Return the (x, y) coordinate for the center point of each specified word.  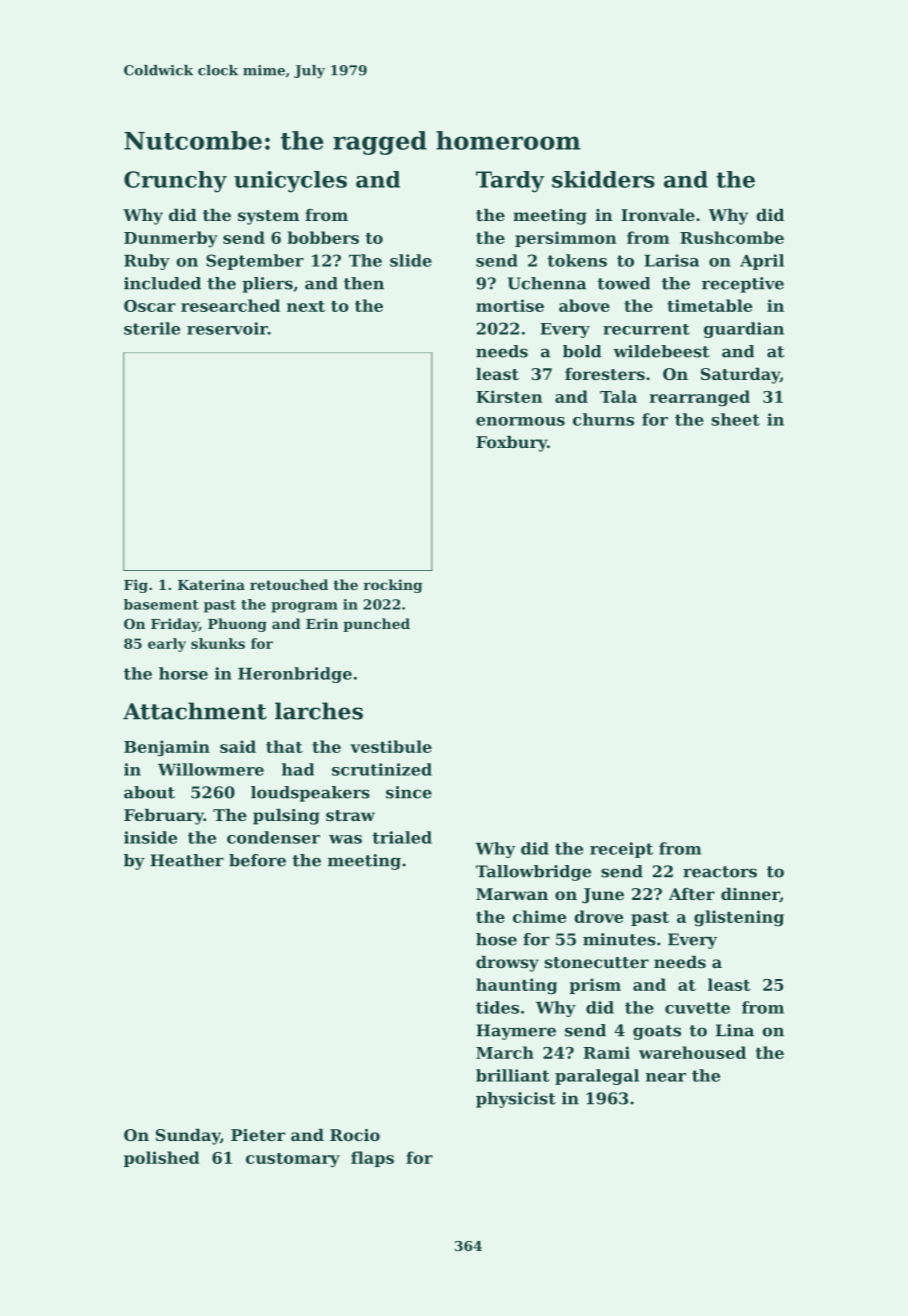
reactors (720, 872)
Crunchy (175, 182)
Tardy (510, 182)
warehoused (692, 1052)
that (284, 746)
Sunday (188, 1137)
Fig (136, 586)
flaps (372, 1159)
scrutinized (382, 769)
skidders (603, 179)
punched (376, 625)
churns (603, 419)
